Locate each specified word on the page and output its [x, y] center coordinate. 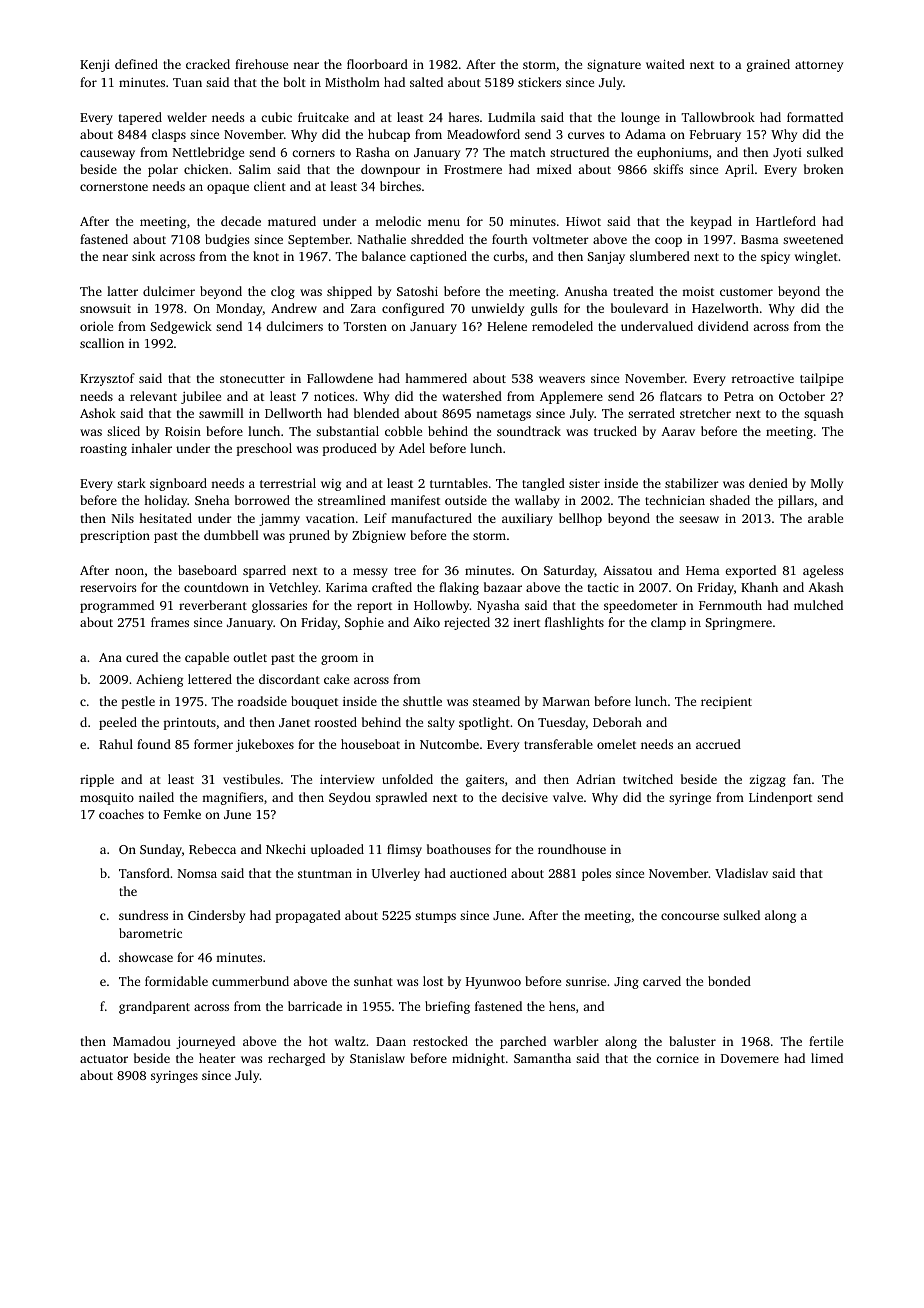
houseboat [370, 744]
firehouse [261, 64]
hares [463, 117]
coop [668, 242]
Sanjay [606, 258]
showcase [146, 957]
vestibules [251, 779]
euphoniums [672, 153]
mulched [818, 605]
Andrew [294, 308]
